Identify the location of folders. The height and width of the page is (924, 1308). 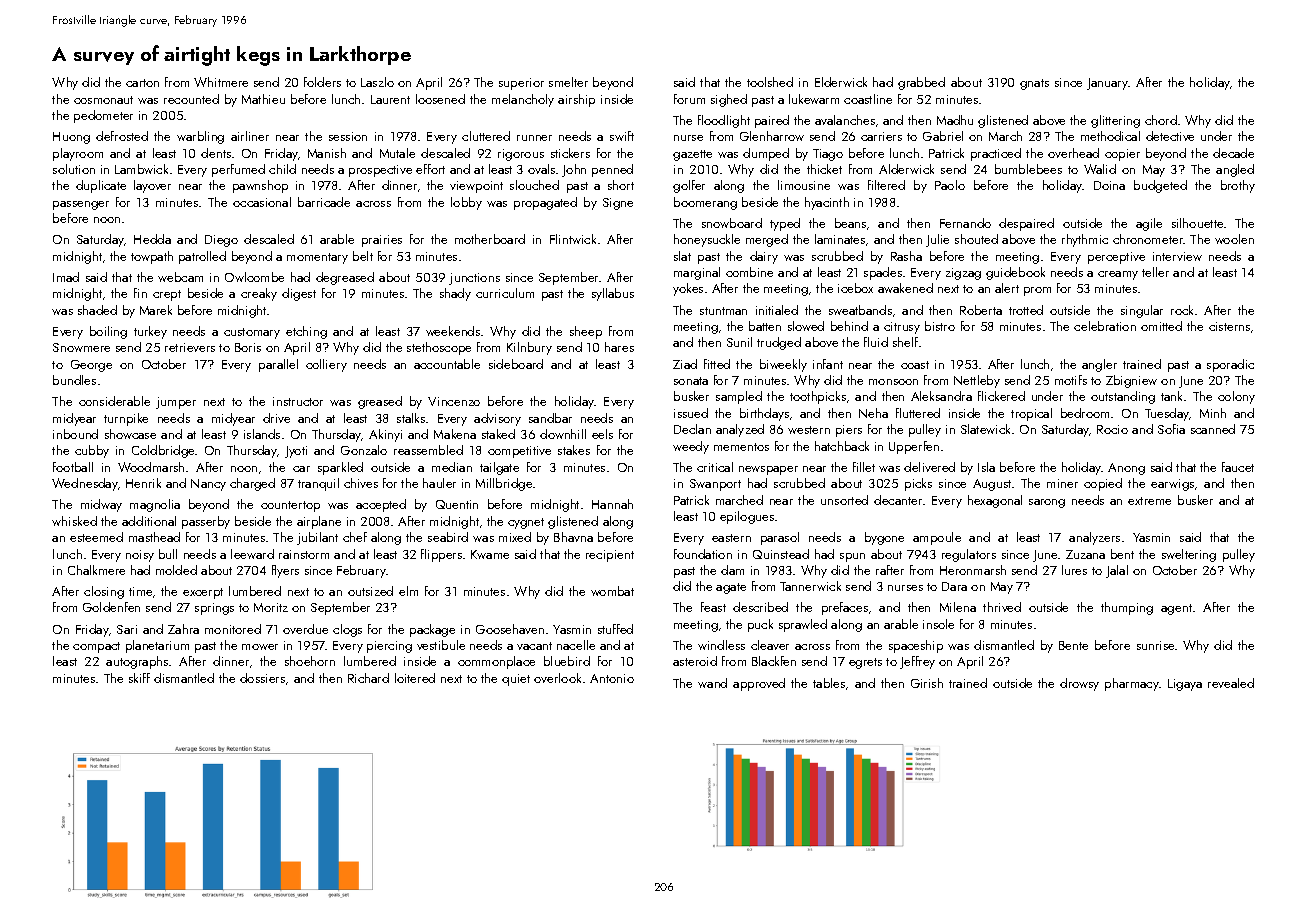
(322, 82).
